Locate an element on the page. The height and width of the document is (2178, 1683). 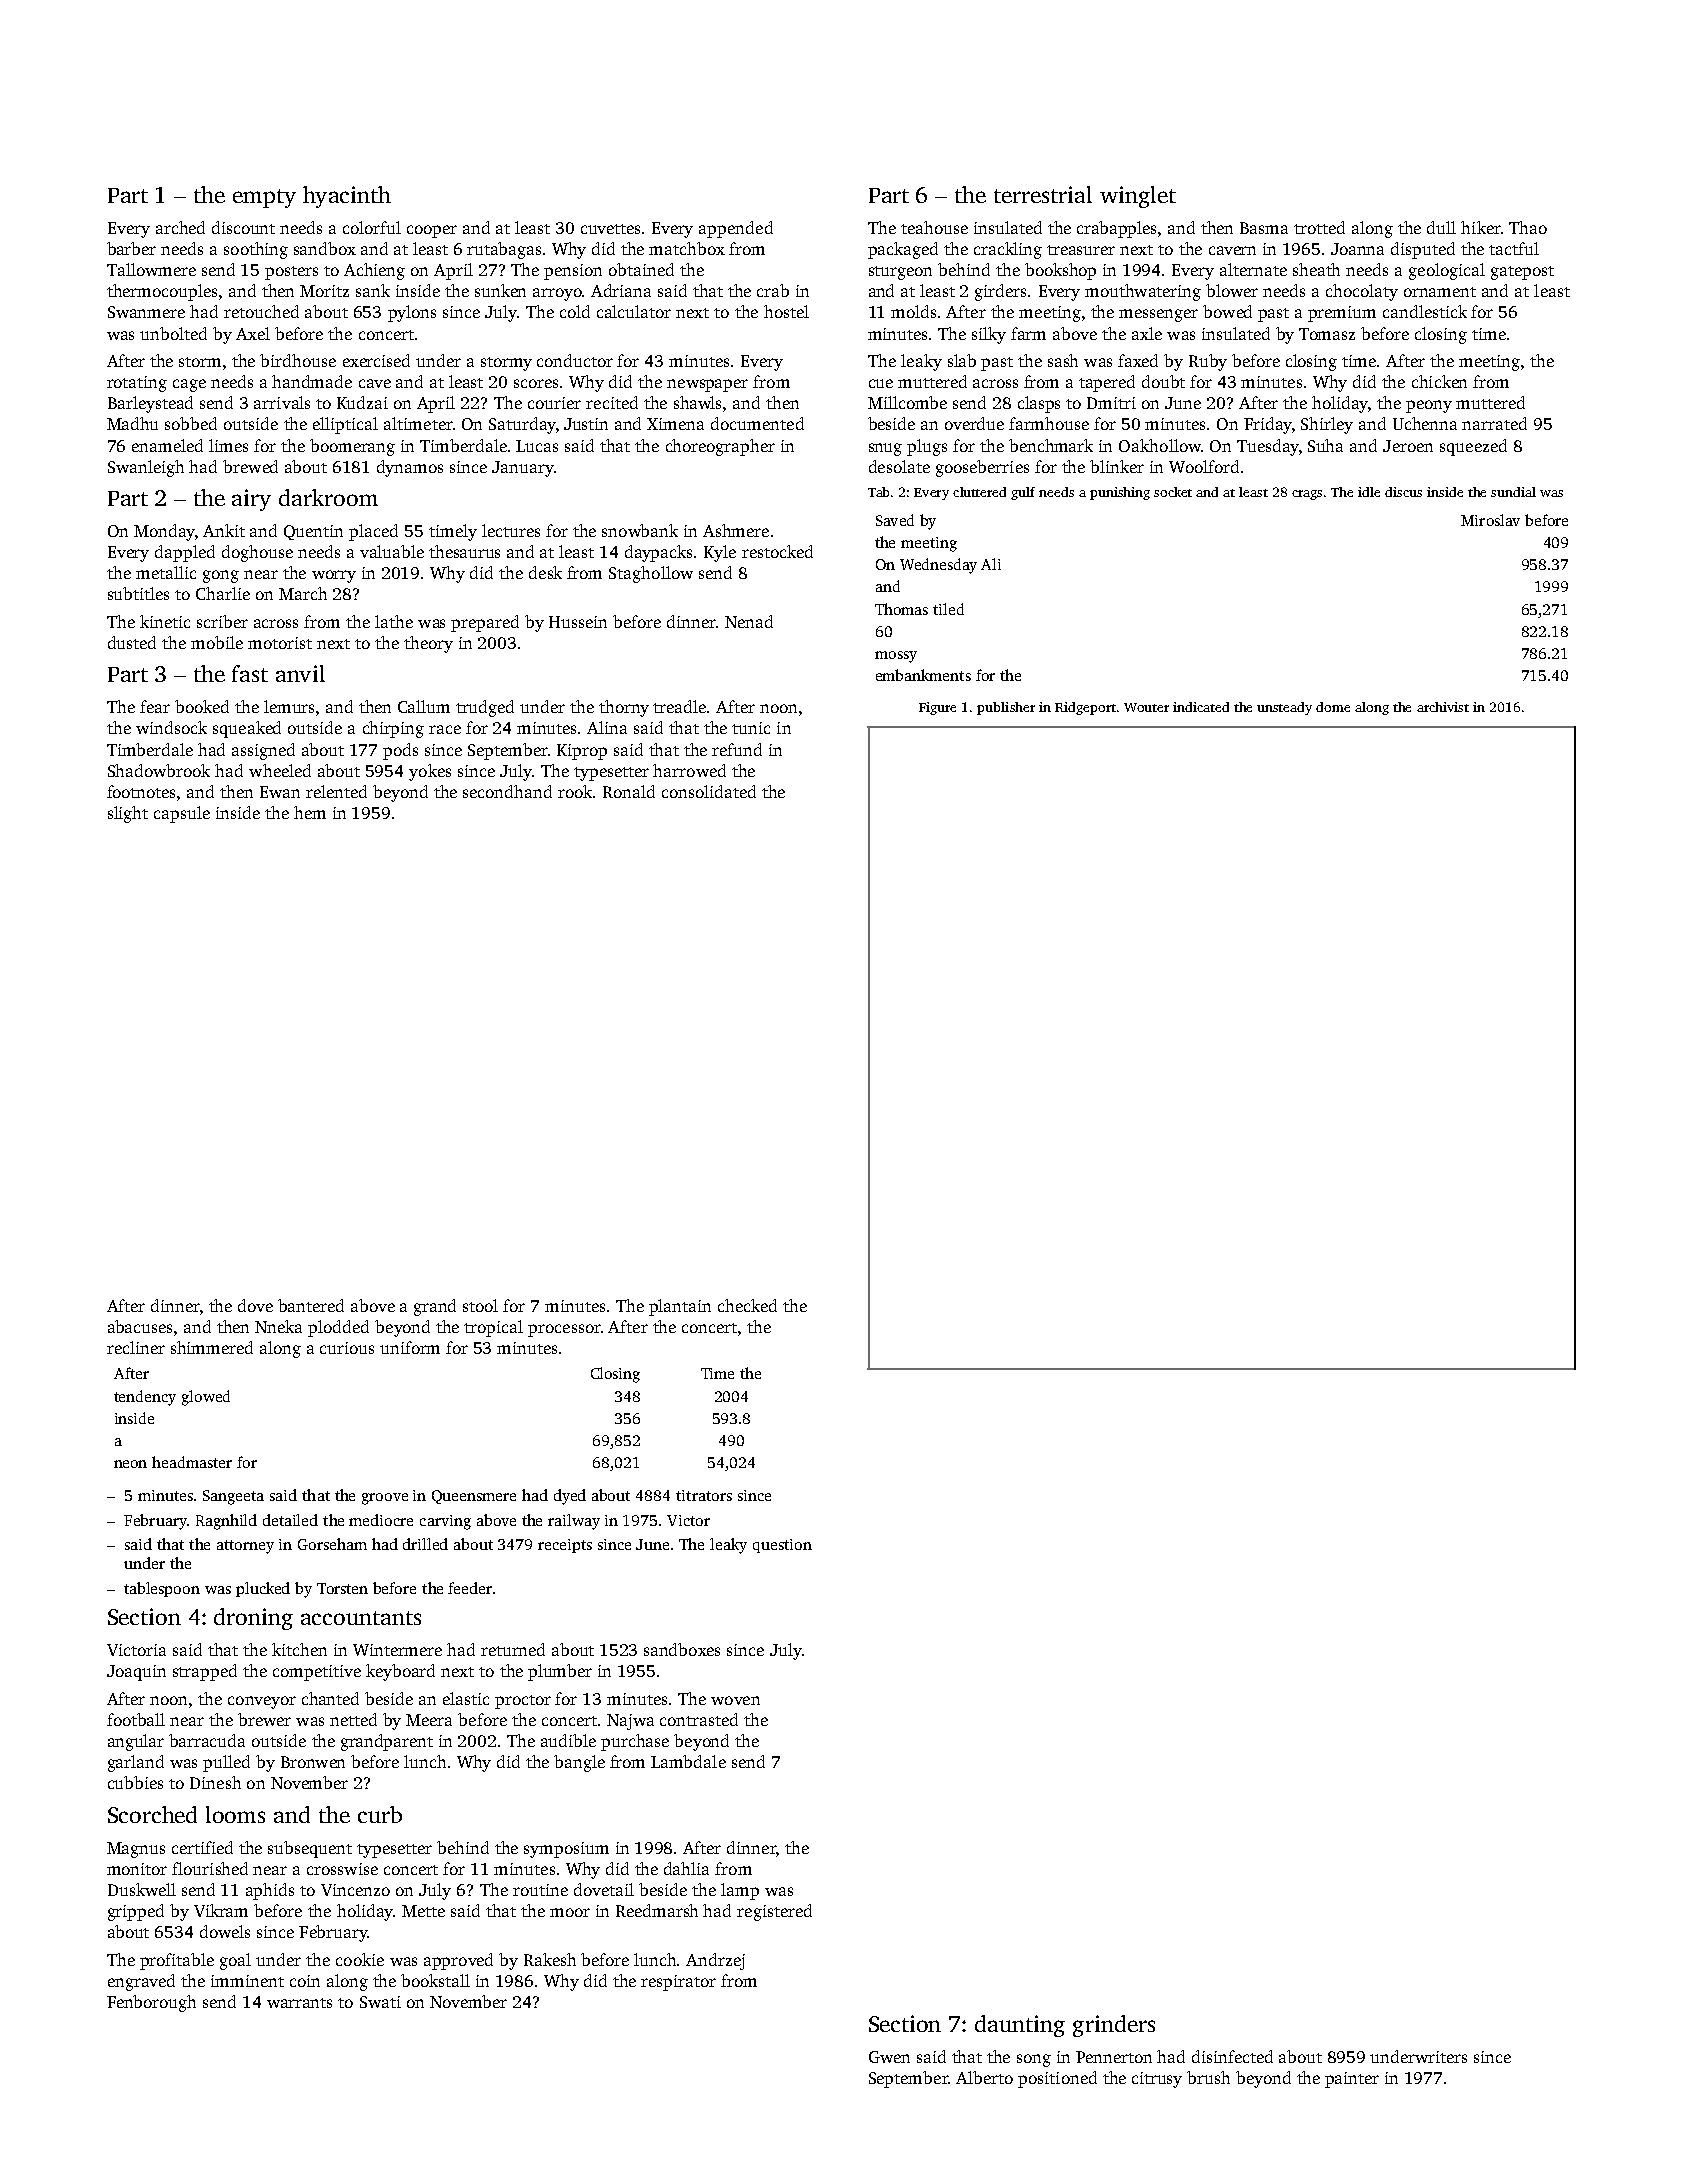
elliptical is located at coordinates (345, 425).
